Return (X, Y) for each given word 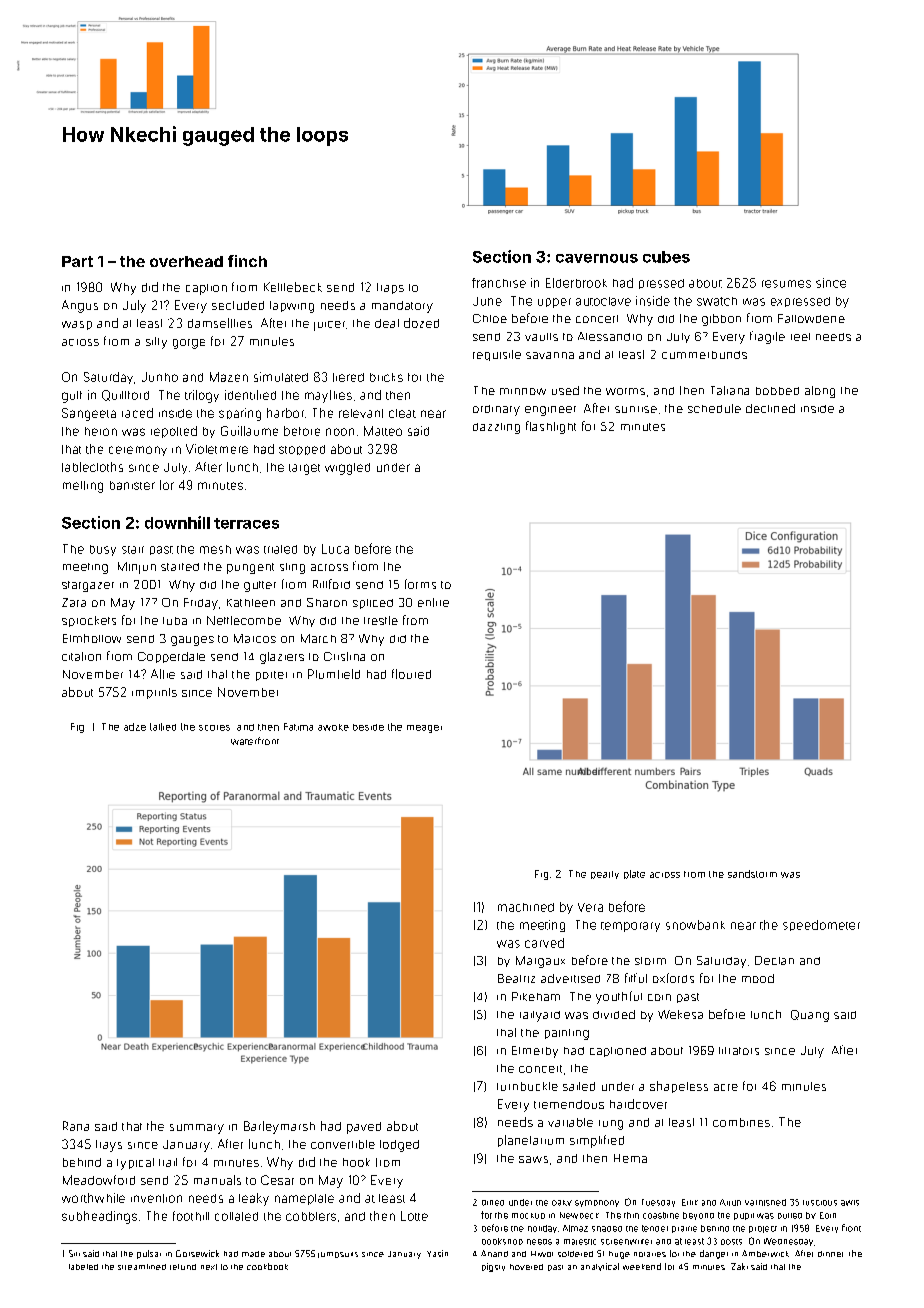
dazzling (496, 428)
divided (614, 1014)
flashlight (551, 427)
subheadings (99, 1217)
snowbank (695, 925)
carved (544, 943)
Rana (76, 1126)
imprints (154, 693)
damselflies (220, 323)
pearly (605, 875)
